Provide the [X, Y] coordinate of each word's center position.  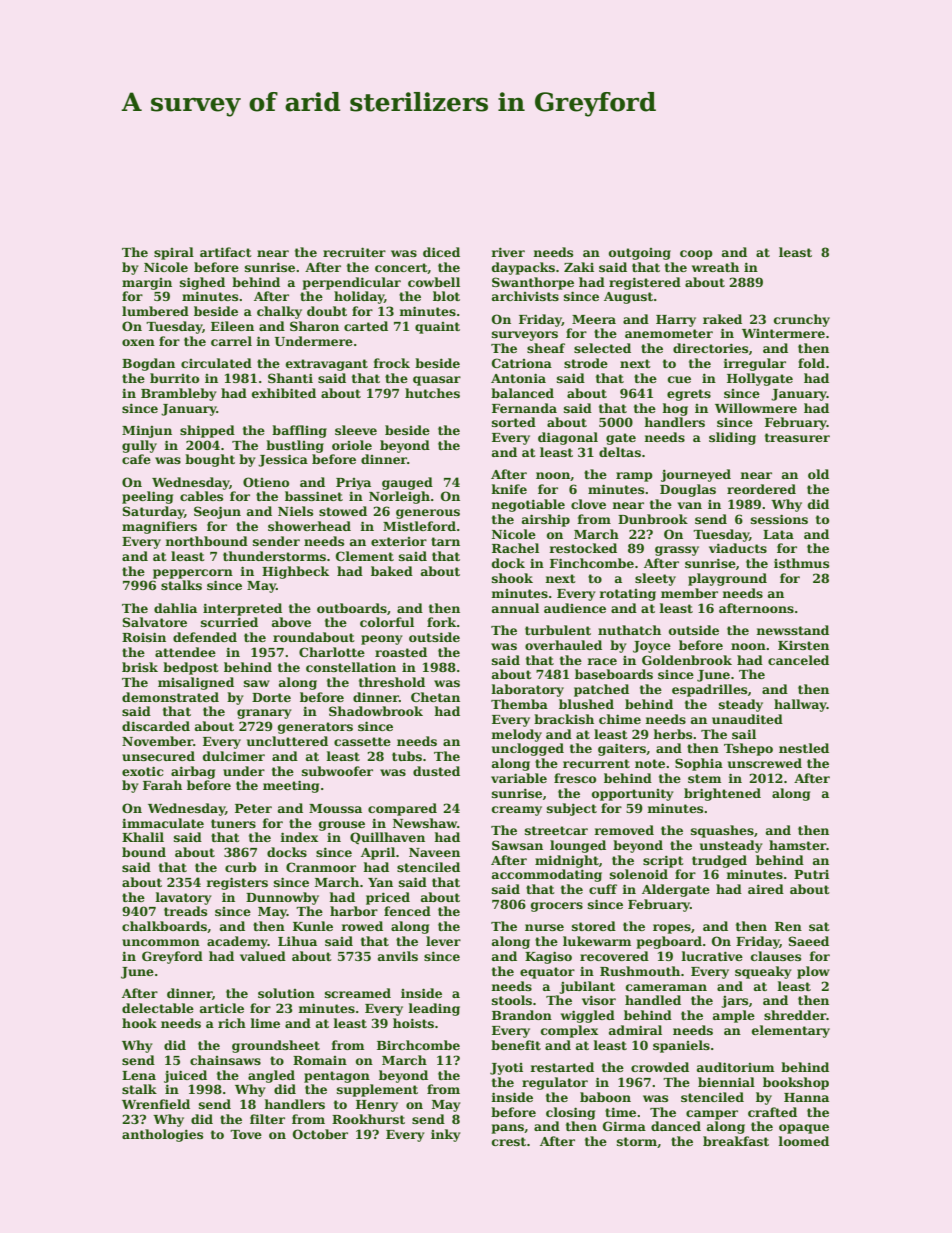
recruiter [354, 252]
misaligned [196, 683]
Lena [139, 1075]
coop [696, 255]
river [508, 252]
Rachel [515, 548]
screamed [358, 993]
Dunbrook [653, 519]
